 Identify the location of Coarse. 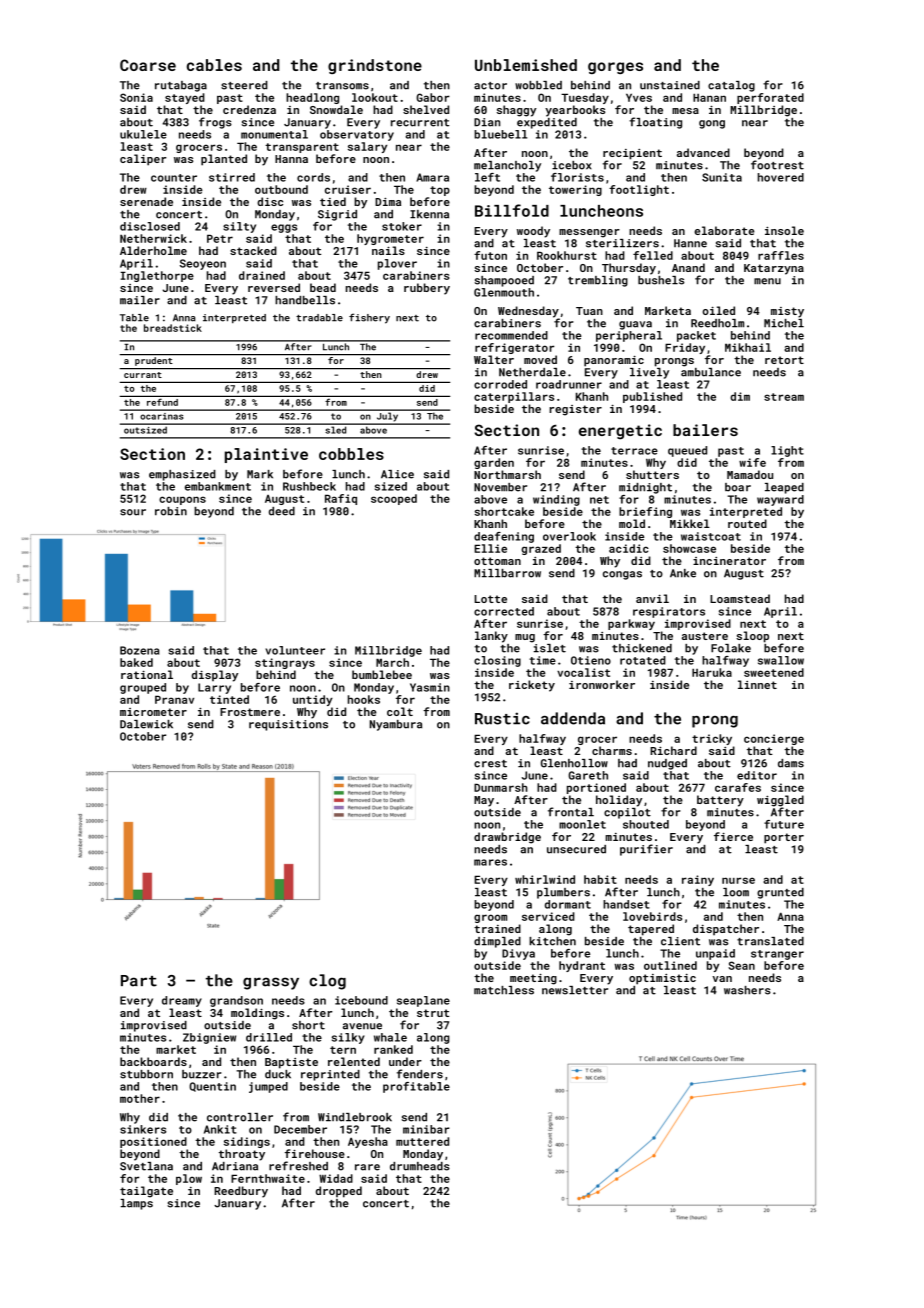
(148, 65).
